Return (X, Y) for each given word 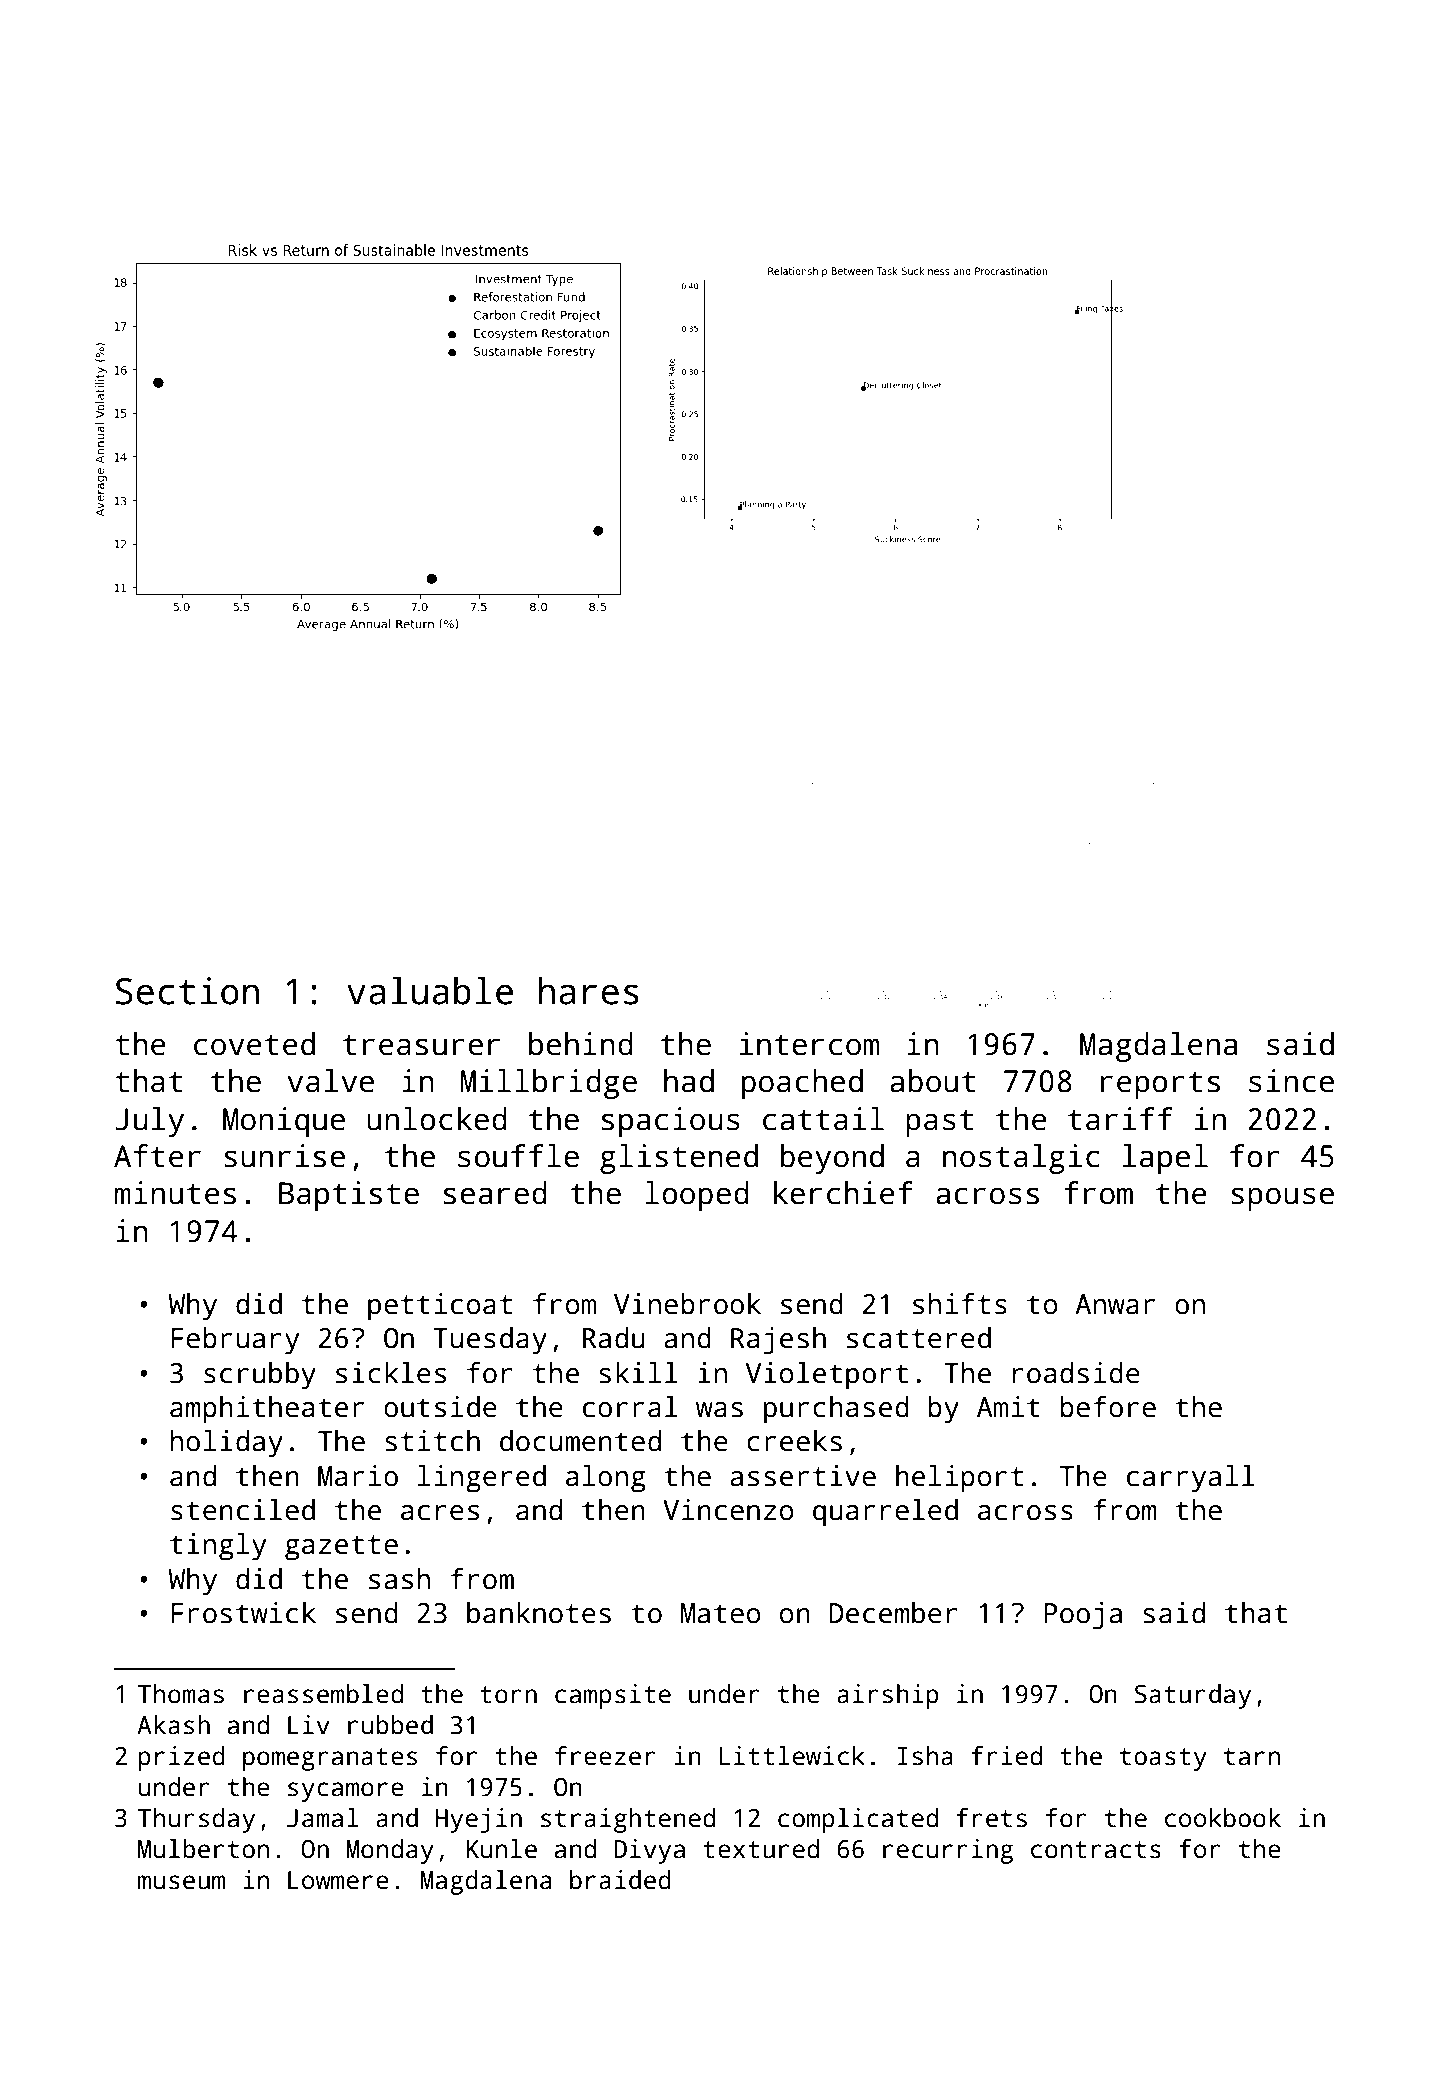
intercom (809, 1044)
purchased (836, 1410)
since (1291, 1081)
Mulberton (203, 1849)
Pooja (1083, 1616)
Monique (284, 1122)
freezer (605, 1756)
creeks (794, 1441)
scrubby (260, 1376)
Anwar (1115, 1304)
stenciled (243, 1510)
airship (888, 1696)
